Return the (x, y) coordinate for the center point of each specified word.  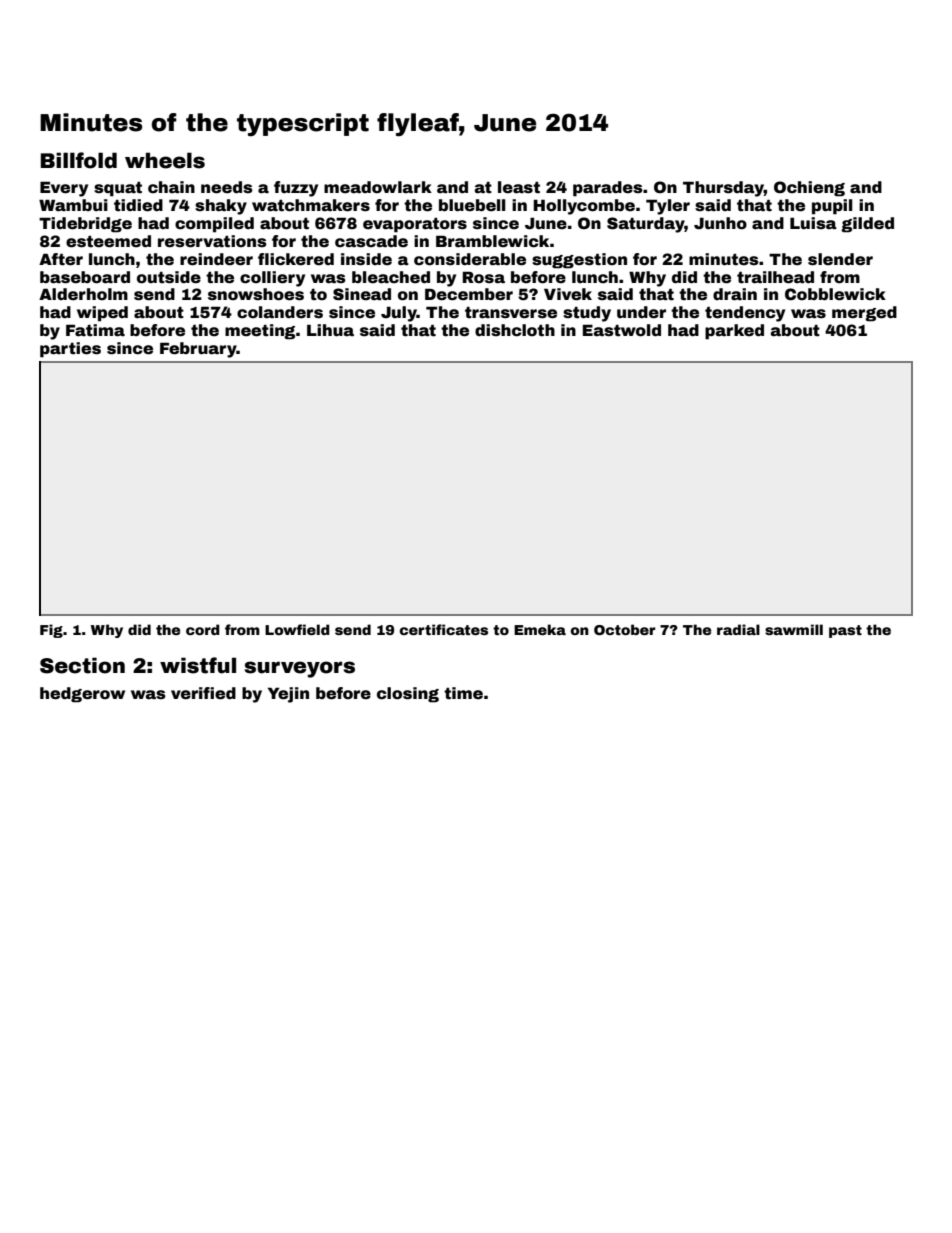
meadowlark (378, 187)
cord (203, 629)
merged (864, 314)
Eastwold (622, 330)
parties (70, 350)
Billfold (79, 160)
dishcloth (515, 330)
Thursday (723, 189)
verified (203, 693)
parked (734, 332)
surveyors (299, 669)
